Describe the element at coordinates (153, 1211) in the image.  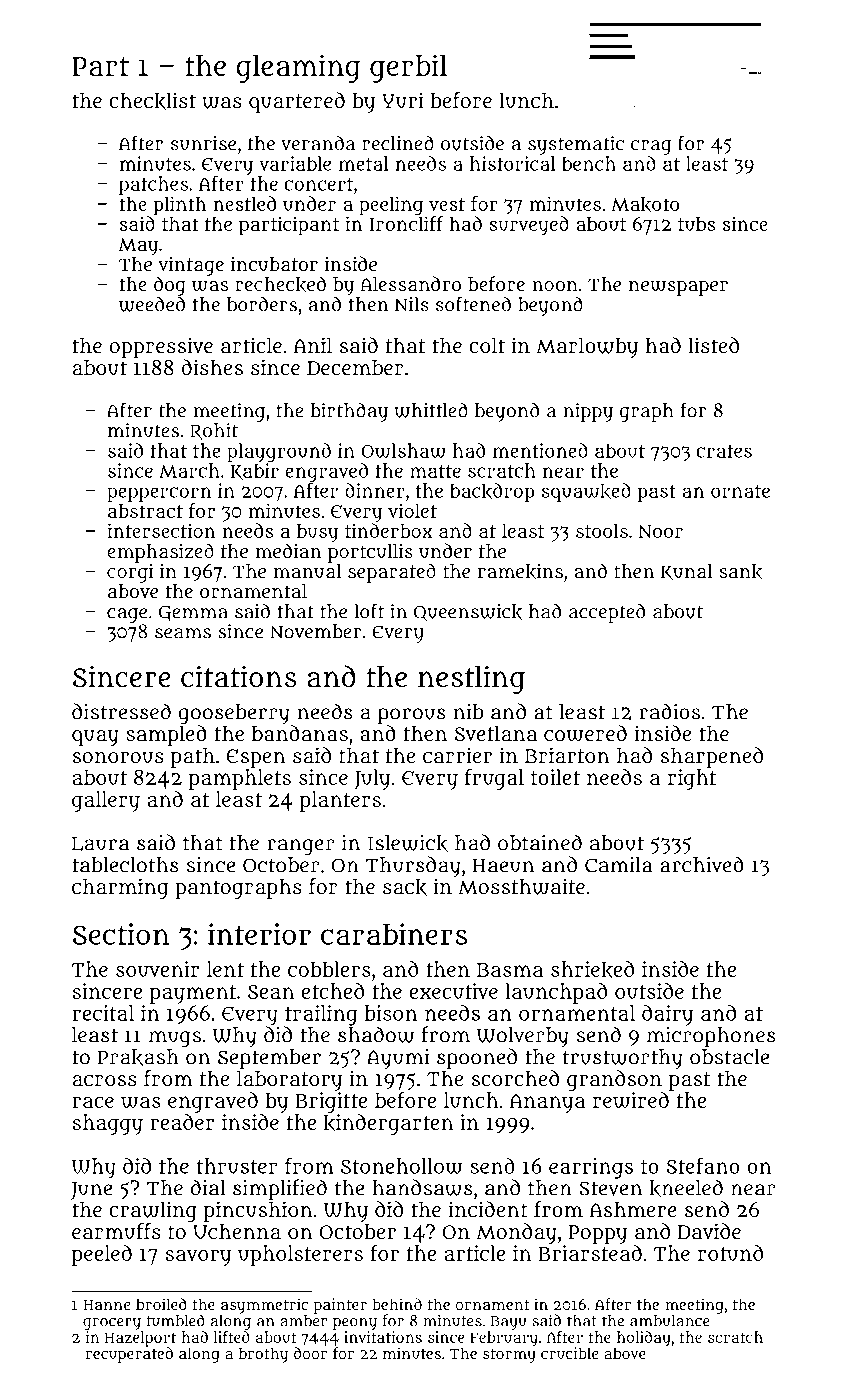
I see `crawling` at that location.
